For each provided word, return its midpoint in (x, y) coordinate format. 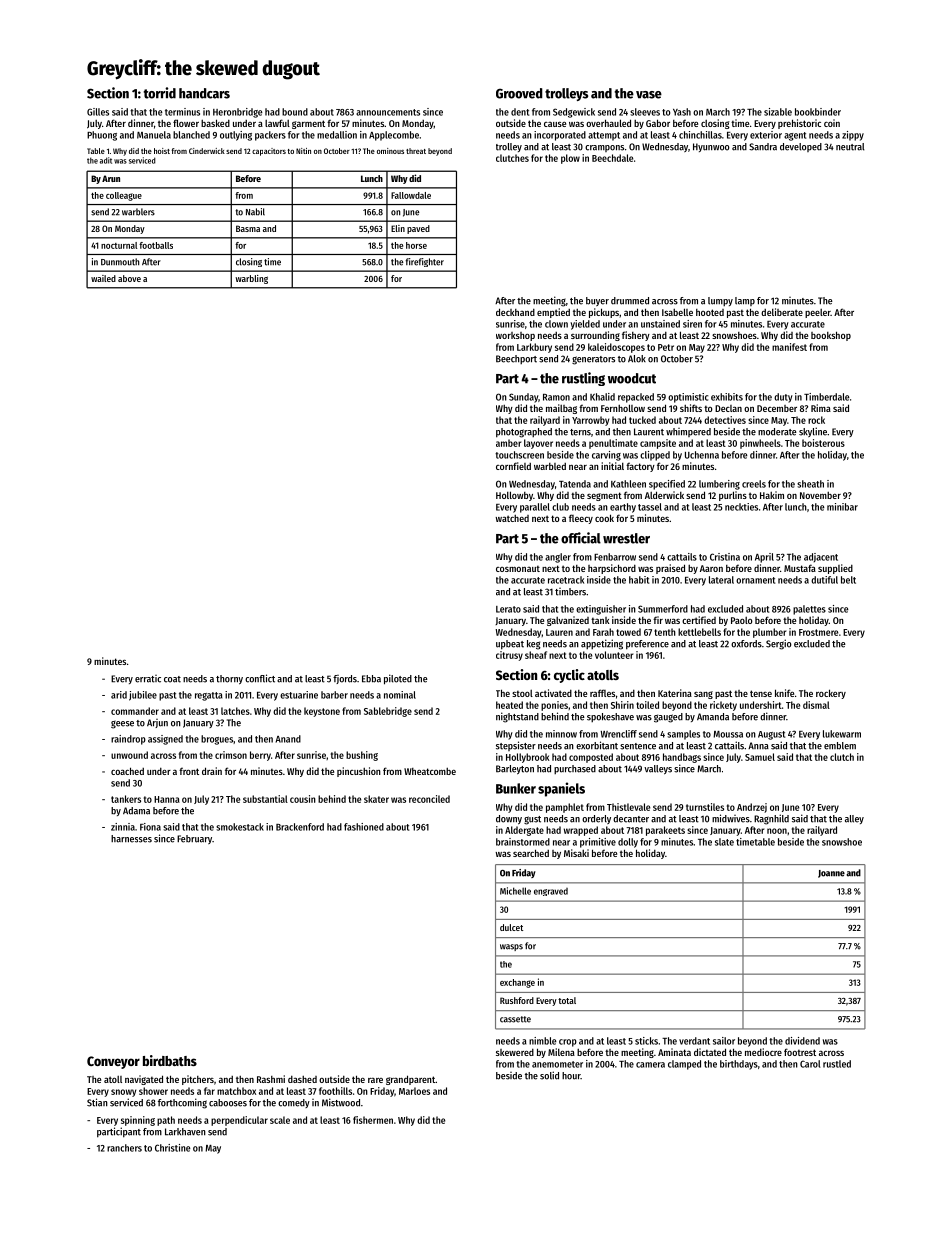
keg (534, 645)
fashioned (364, 827)
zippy (853, 136)
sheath (810, 484)
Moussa (728, 734)
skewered (515, 1052)
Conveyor (113, 1062)
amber (508, 443)
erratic (148, 679)
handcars (204, 93)
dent (520, 112)
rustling (583, 379)
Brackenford (300, 827)
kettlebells (699, 632)
